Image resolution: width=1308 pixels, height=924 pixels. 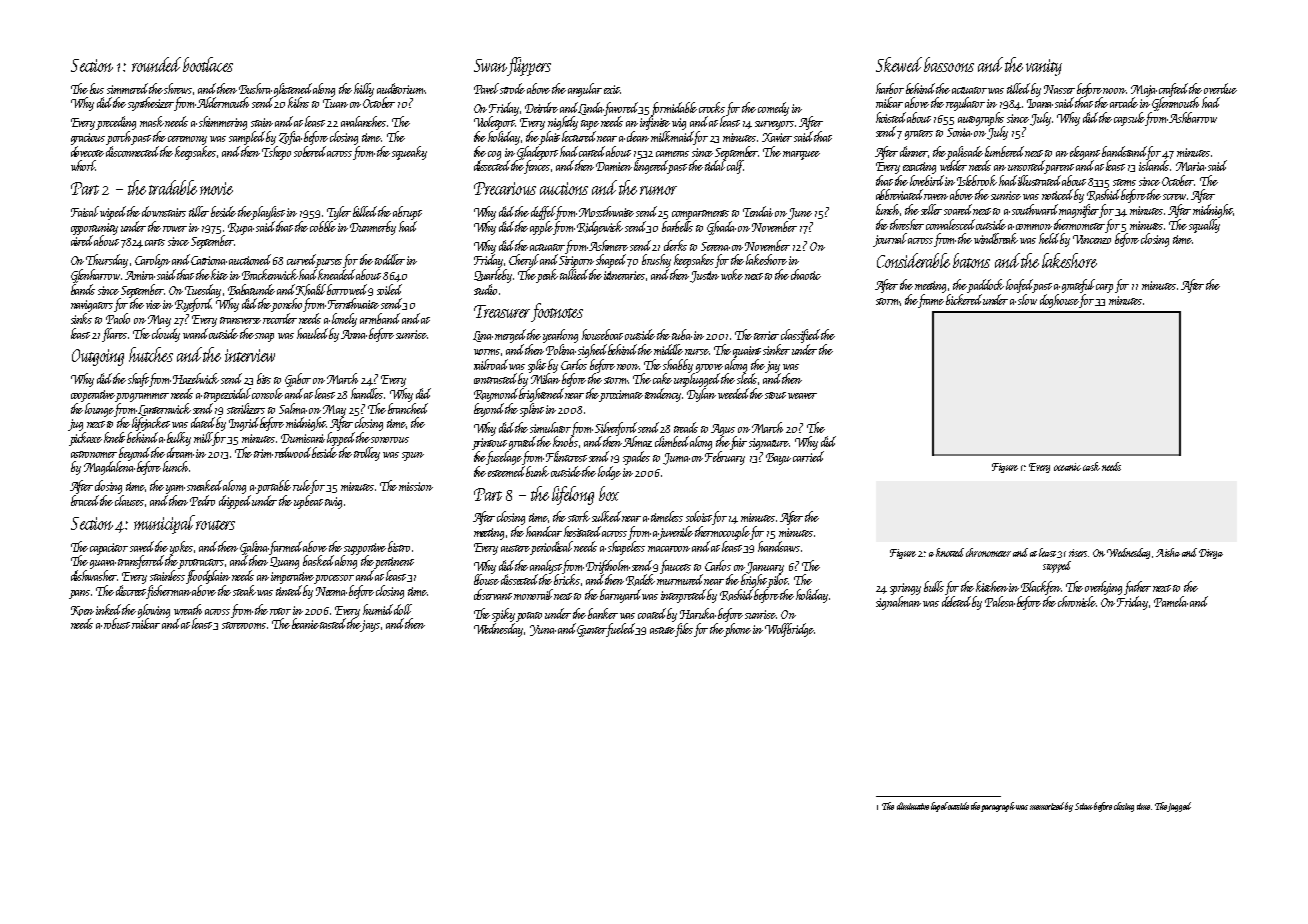 I want to click on grateful, so click(x=1079, y=286).
